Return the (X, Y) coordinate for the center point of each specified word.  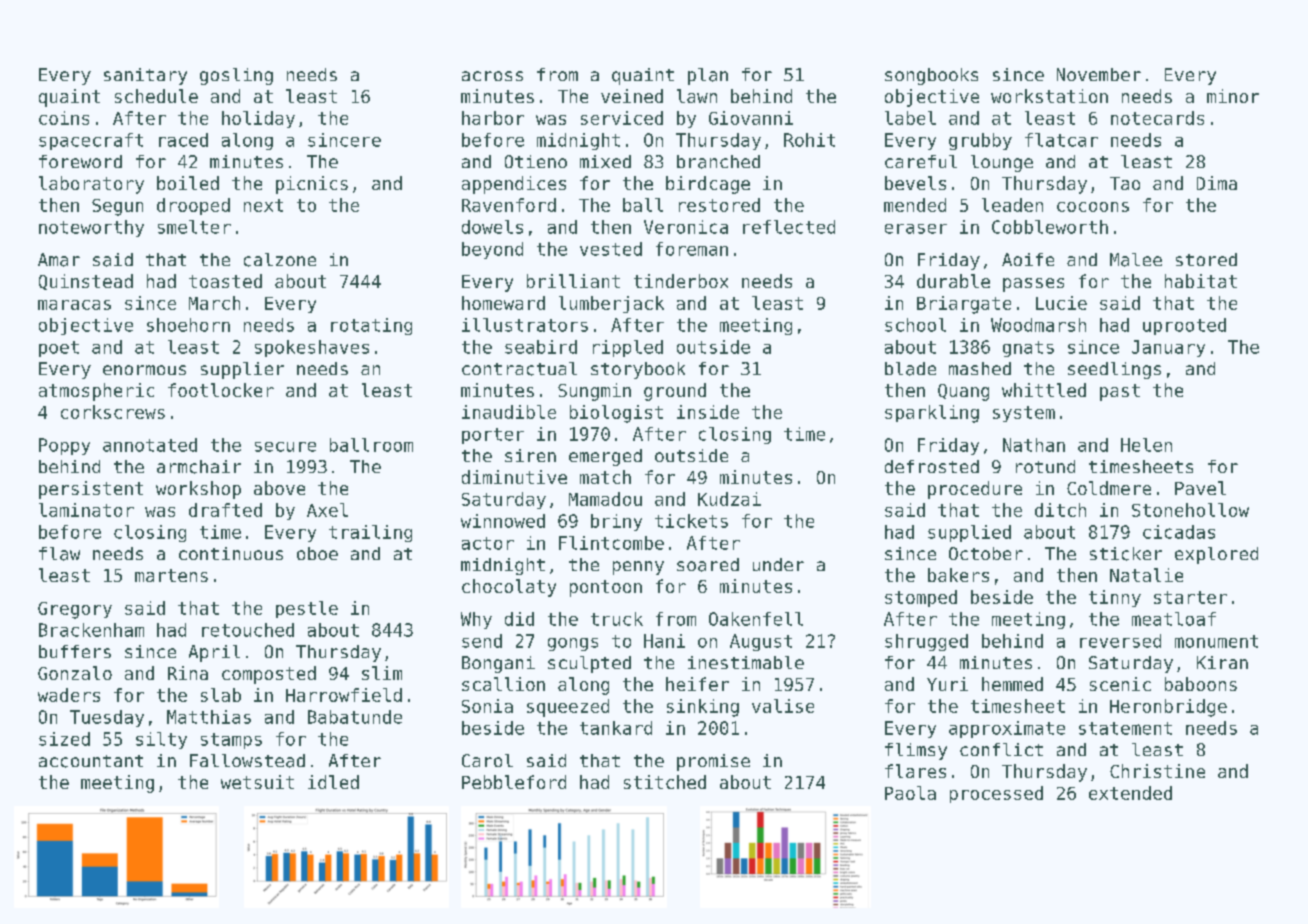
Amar (59, 260)
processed (996, 794)
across (492, 76)
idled (333, 782)
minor (1233, 96)
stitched (665, 782)
